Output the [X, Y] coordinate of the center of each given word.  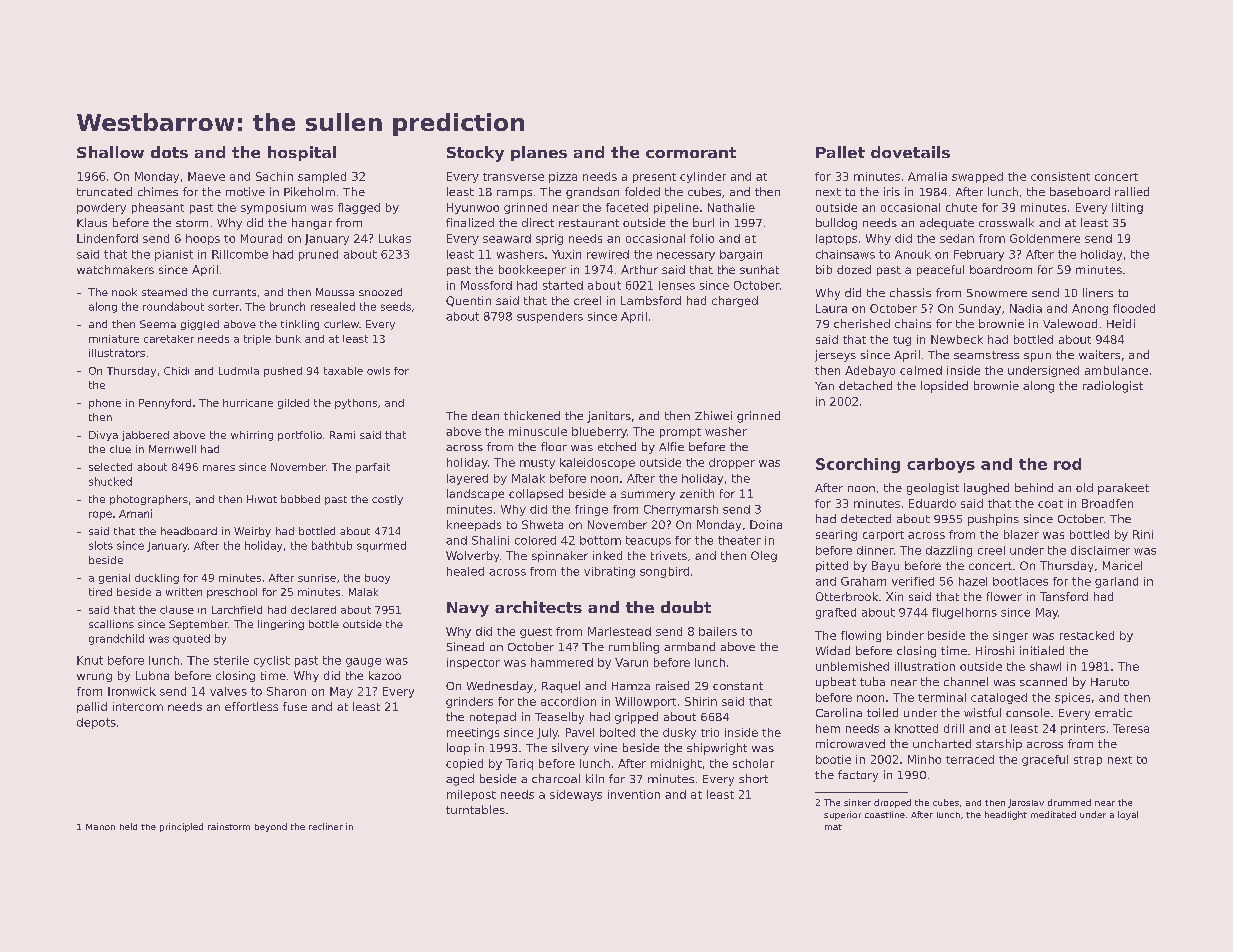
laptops [836, 239]
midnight [676, 764]
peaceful [940, 270]
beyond [271, 827]
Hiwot [262, 499]
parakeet [1123, 489]
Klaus [92, 222]
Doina [766, 524]
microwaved [850, 743]
